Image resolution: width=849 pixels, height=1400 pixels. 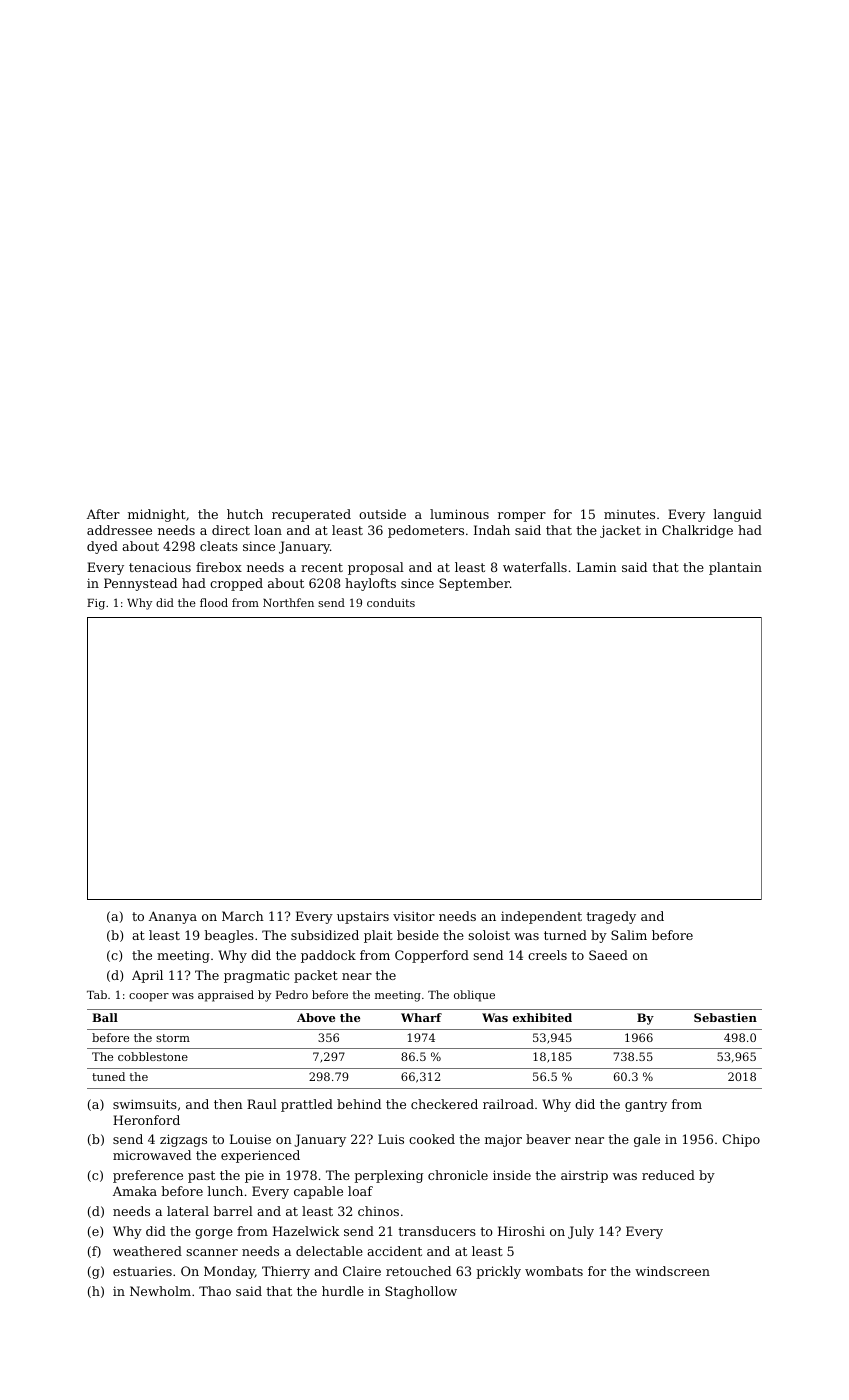 What do you see at coordinates (160, 1291) in the screenshot?
I see `Newholm` at bounding box center [160, 1291].
